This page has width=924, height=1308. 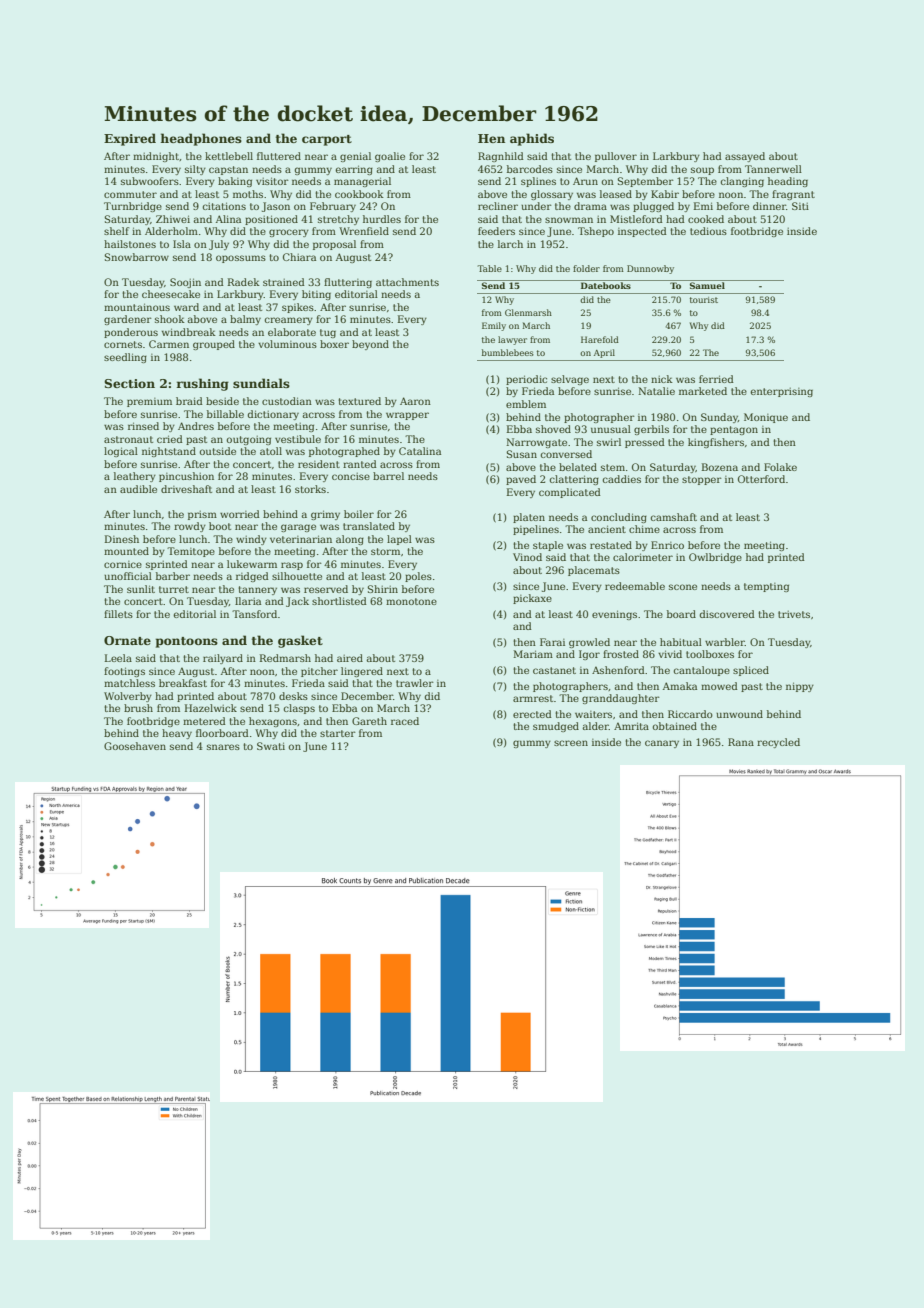 I want to click on cornets, so click(x=123, y=344).
